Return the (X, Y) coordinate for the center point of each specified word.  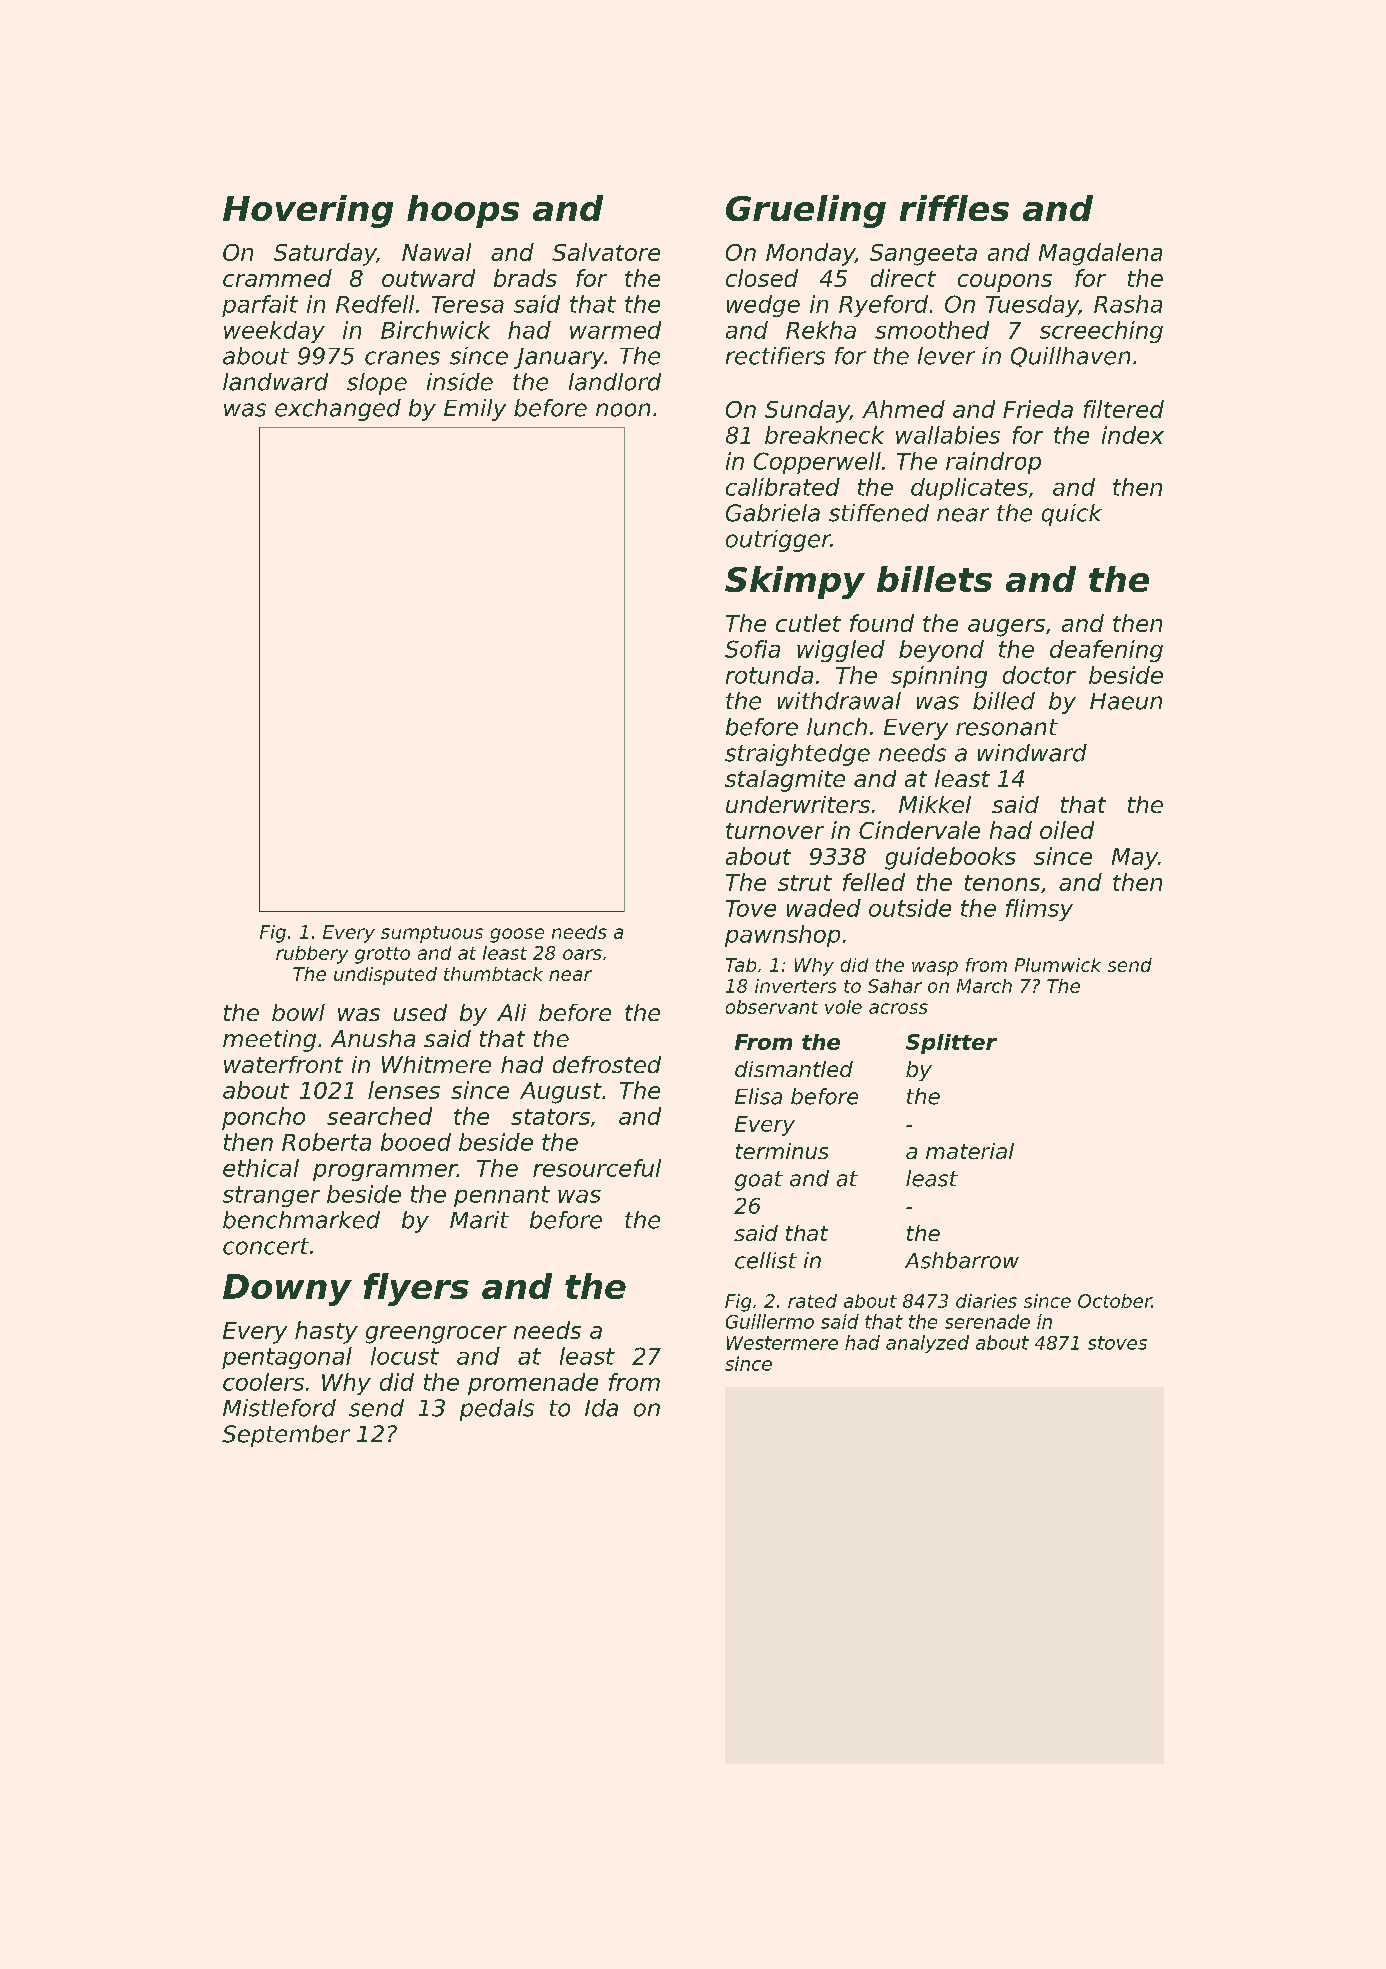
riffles (954, 208)
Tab (741, 965)
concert (266, 1246)
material (970, 1151)
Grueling (806, 211)
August (561, 1093)
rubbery (312, 955)
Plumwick (1058, 965)
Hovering (308, 211)
